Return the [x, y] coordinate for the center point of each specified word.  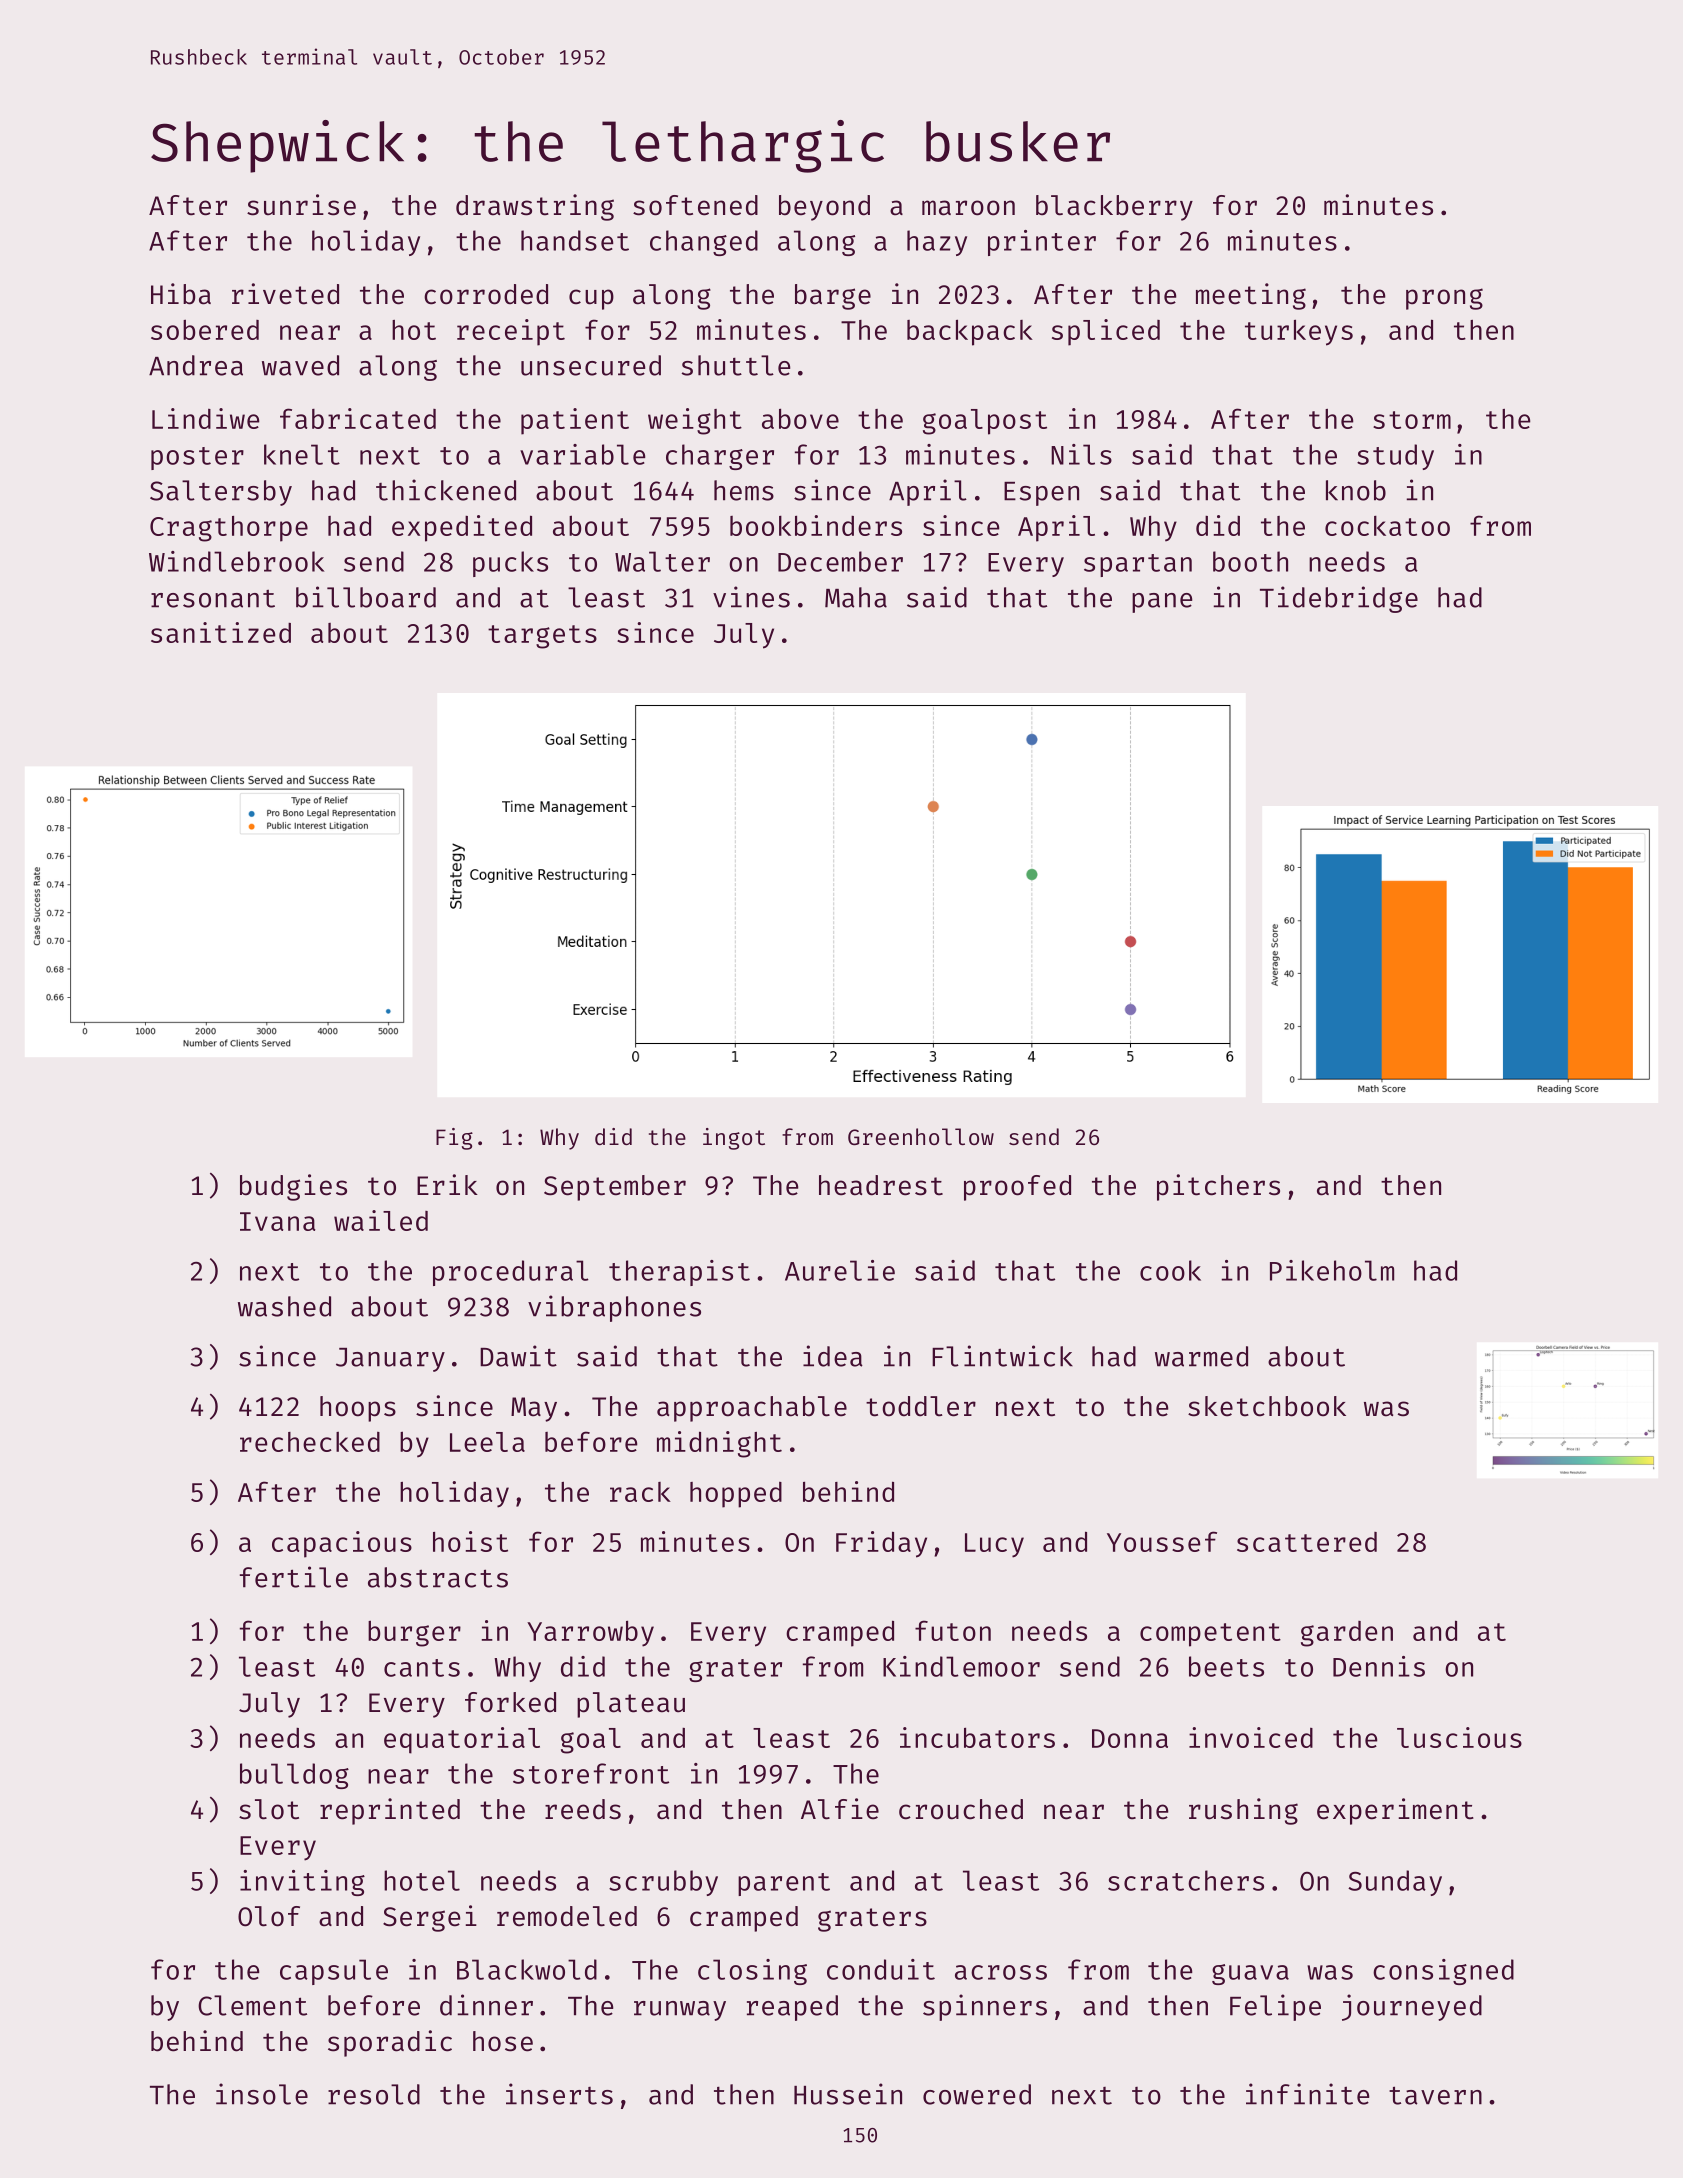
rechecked [310, 1442]
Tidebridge [1339, 599]
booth [1250, 561]
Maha [856, 597]
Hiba [181, 294]
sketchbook [1267, 1406]
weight [695, 421]
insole [262, 2094]
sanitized [221, 632]
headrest [881, 1185]
